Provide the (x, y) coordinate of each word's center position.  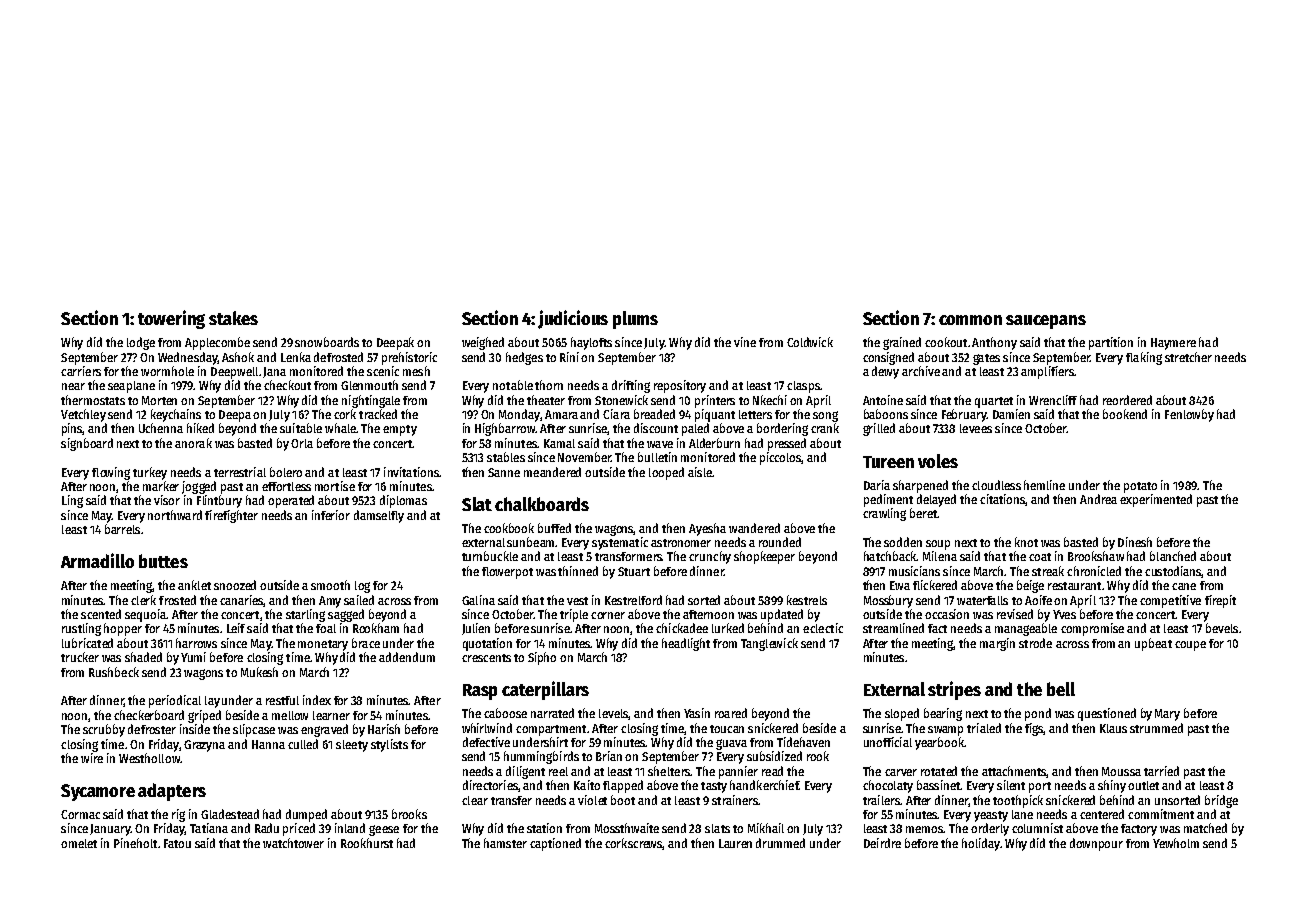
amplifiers (1047, 372)
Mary (1167, 715)
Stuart (634, 571)
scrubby (104, 730)
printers (715, 401)
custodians (1173, 572)
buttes (163, 561)
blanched (1173, 556)
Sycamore (98, 792)
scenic (383, 371)
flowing (111, 473)
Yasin (697, 713)
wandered (754, 528)
